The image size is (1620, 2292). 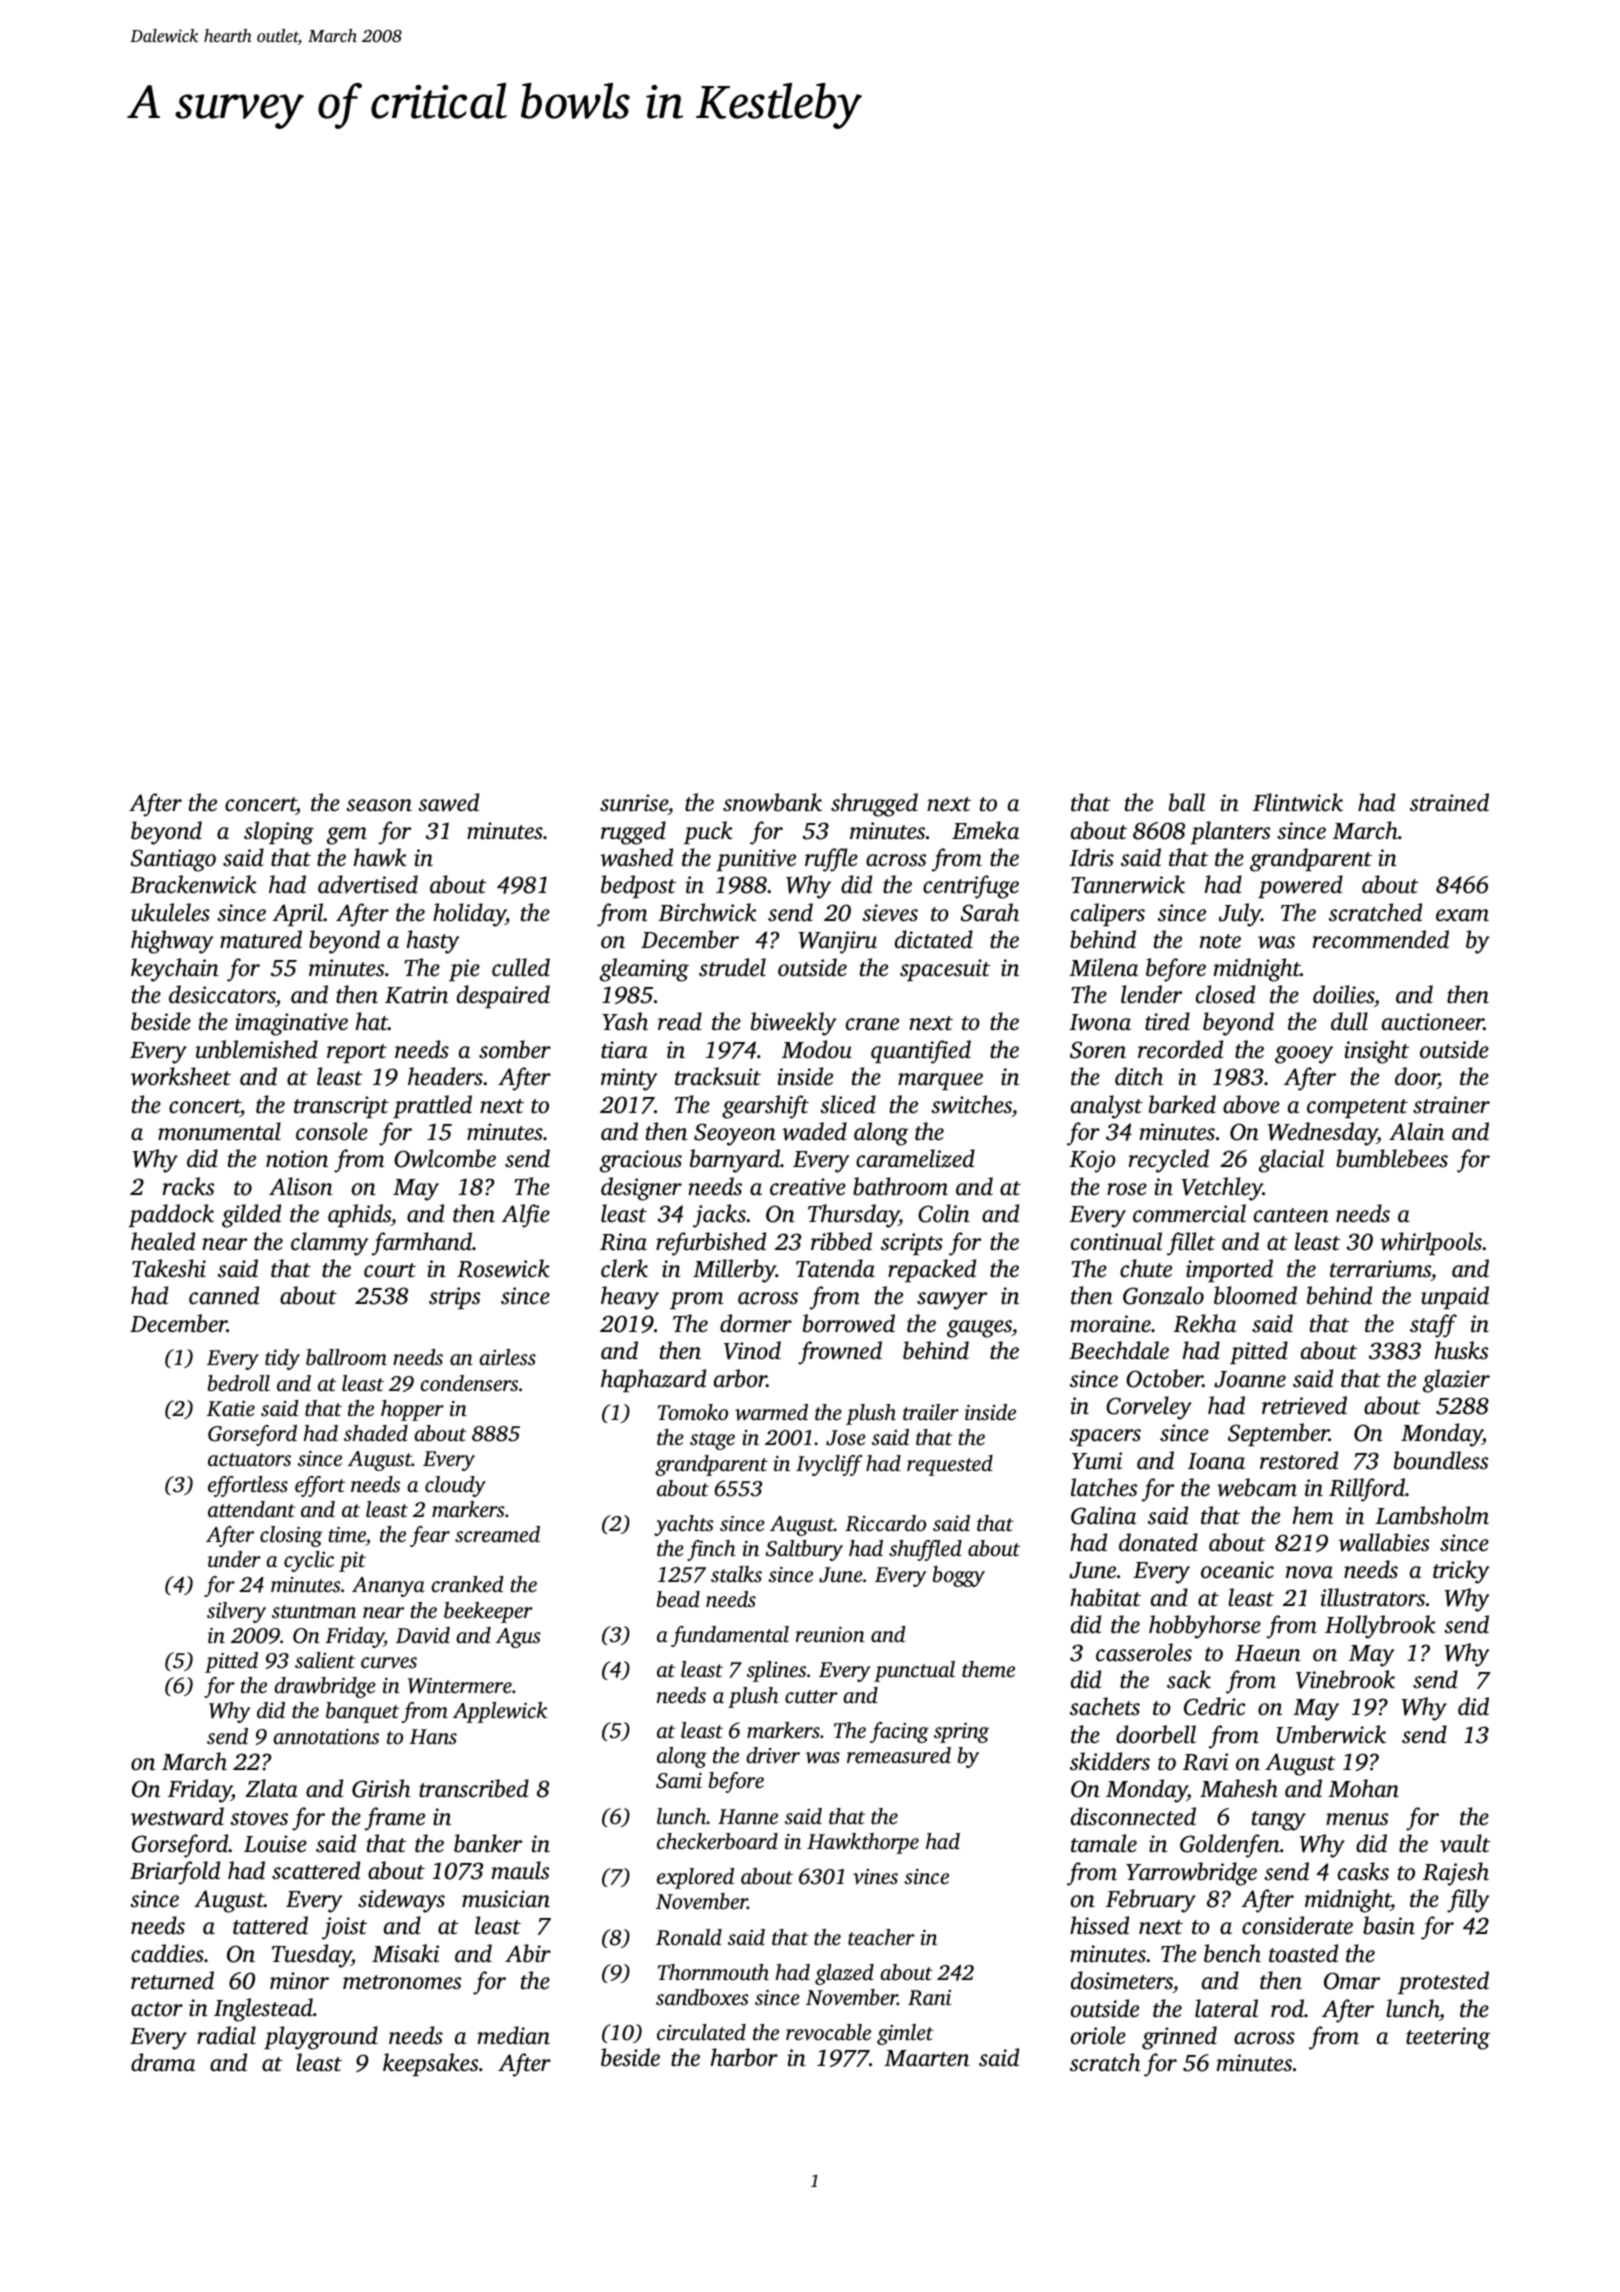 I want to click on Umberwick, so click(x=1331, y=1734).
